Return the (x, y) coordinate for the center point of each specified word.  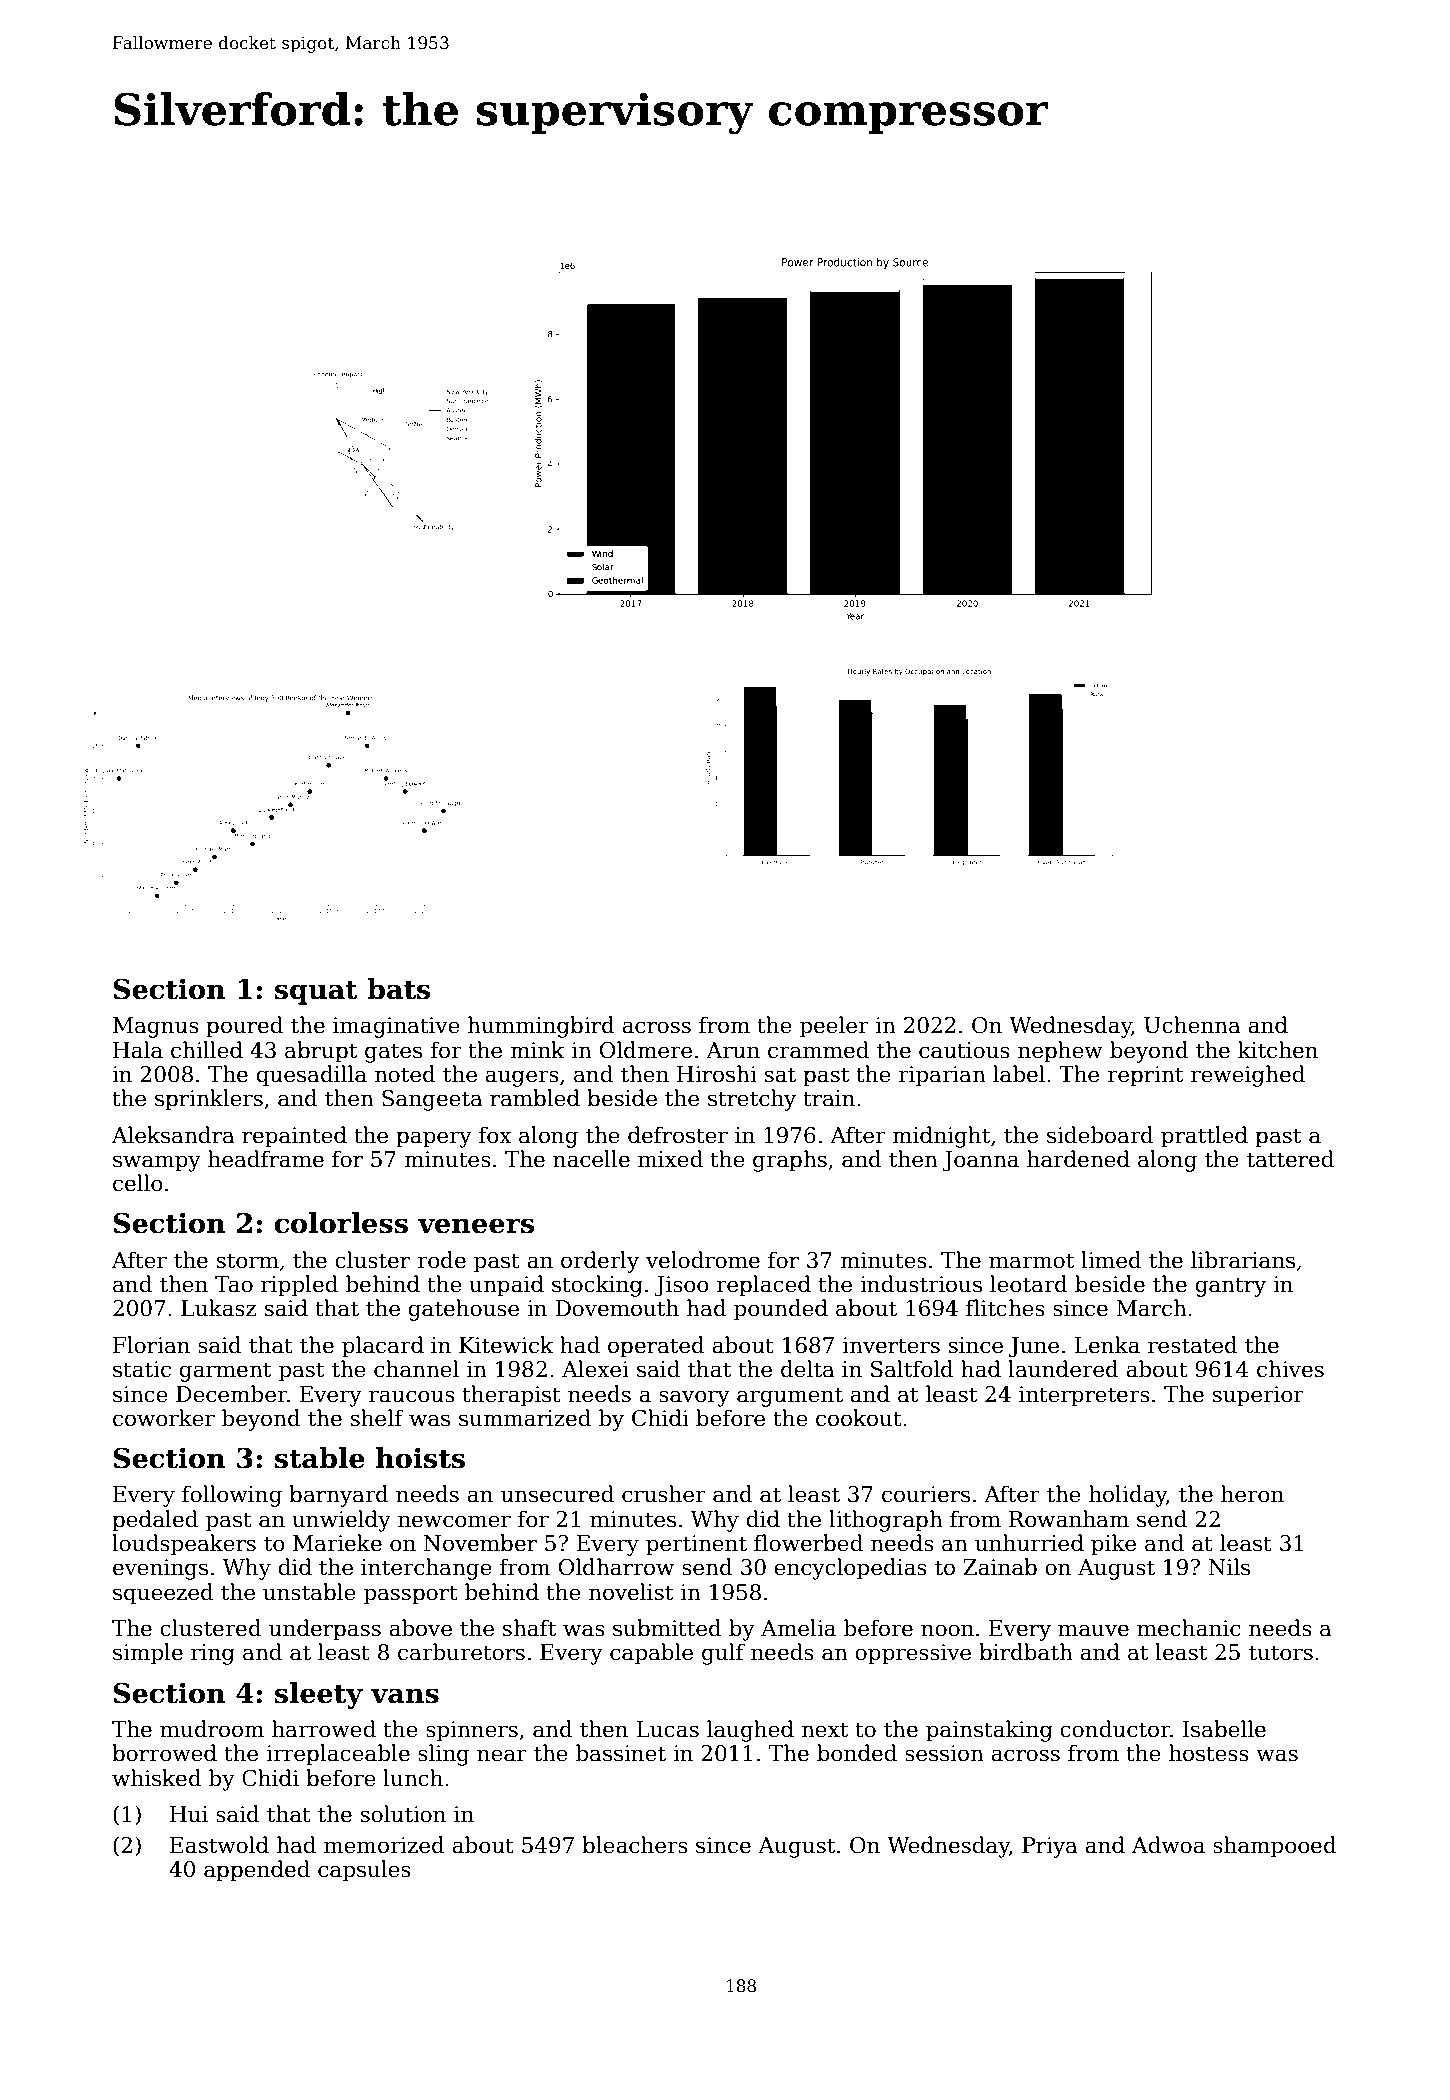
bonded (857, 1753)
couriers (926, 1494)
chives (1290, 1369)
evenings (160, 1569)
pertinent (696, 1545)
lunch (413, 1778)
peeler (834, 1027)
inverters (891, 1345)
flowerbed (808, 1543)
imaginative (396, 1027)
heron (1252, 1494)
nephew (1060, 1052)
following (232, 1496)
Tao (234, 1284)
